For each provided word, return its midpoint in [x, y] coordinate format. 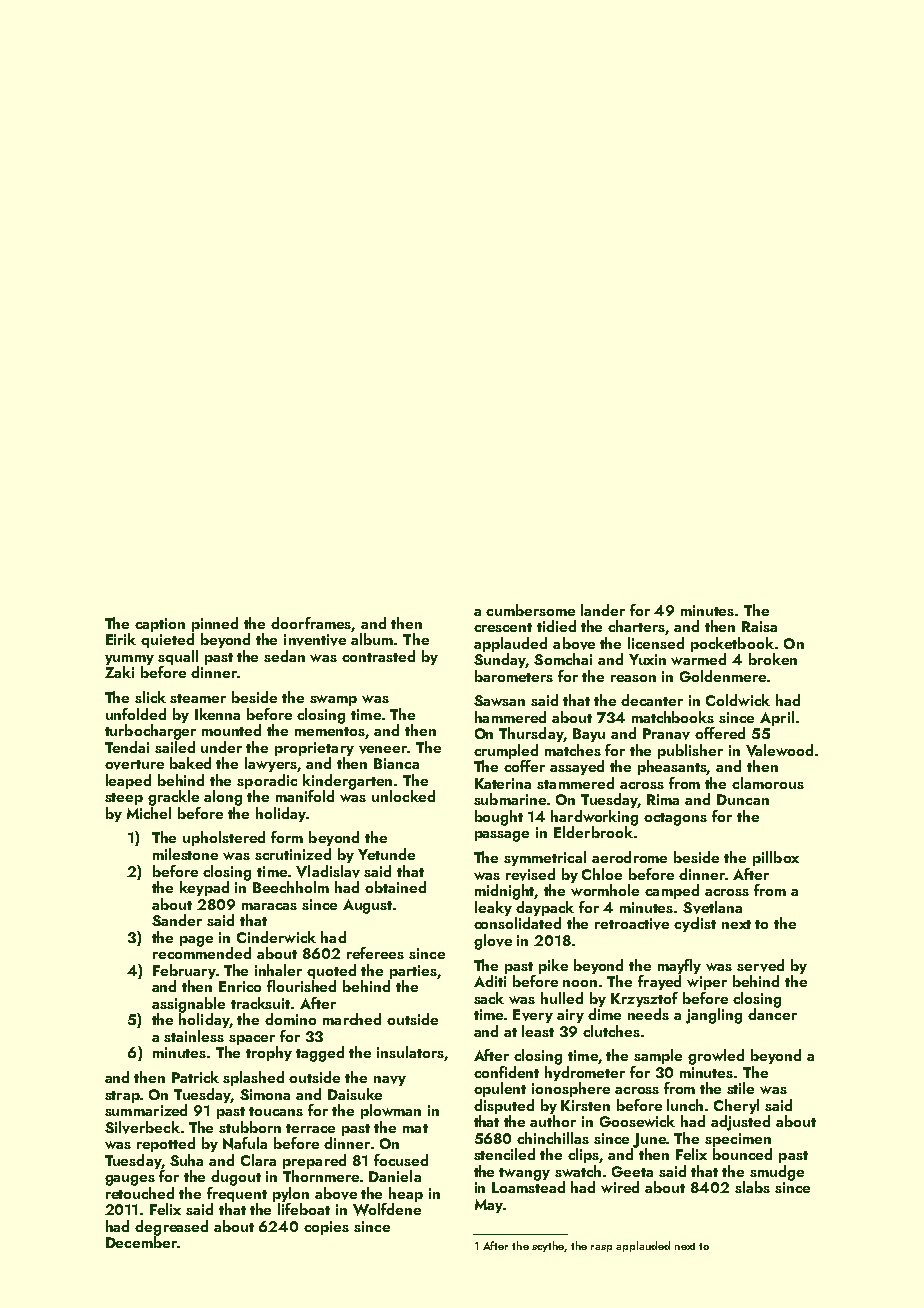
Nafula [245, 1143]
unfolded [136, 714]
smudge [777, 1173]
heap [406, 1194]
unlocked [403, 796]
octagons [675, 819]
